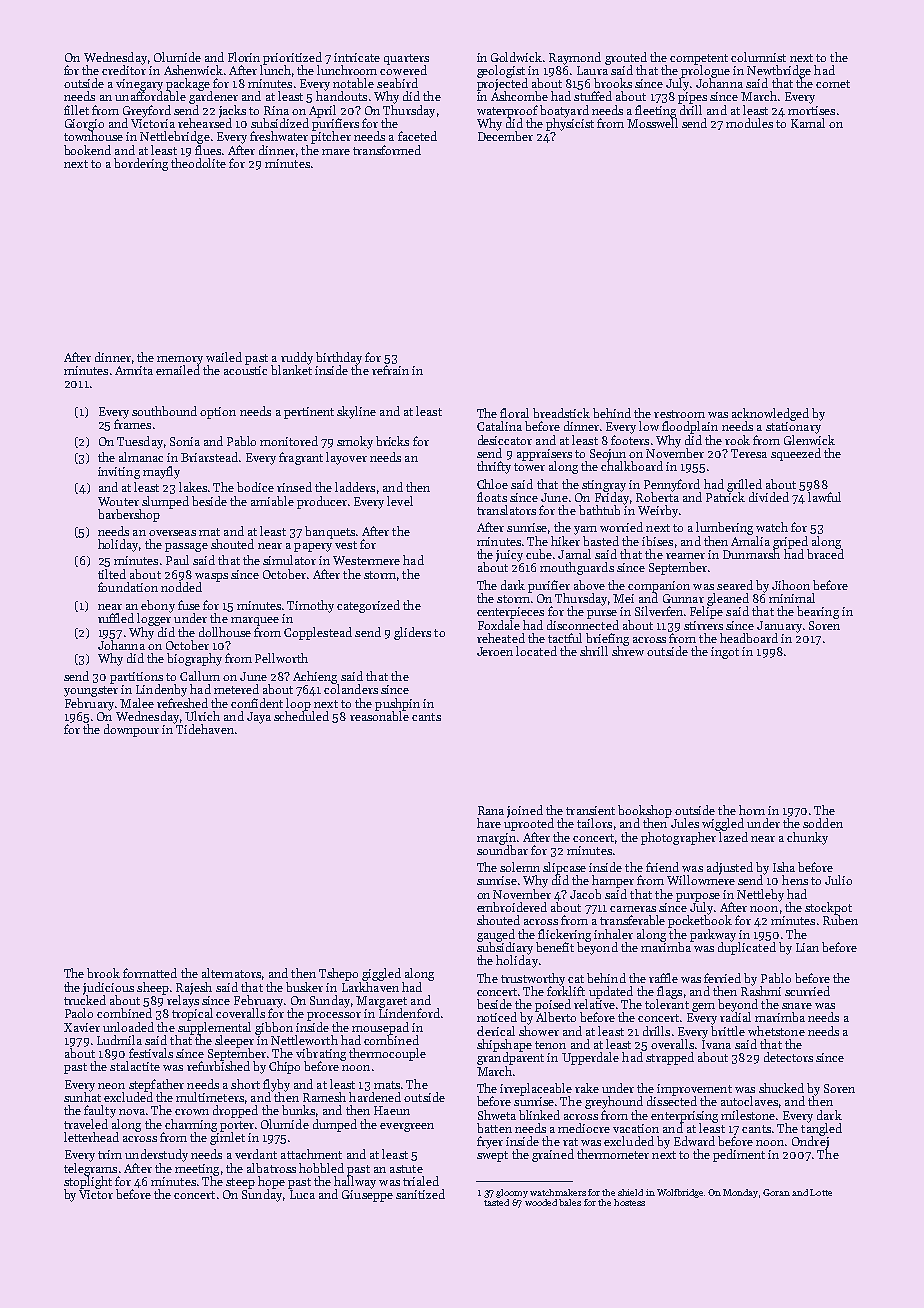 The image size is (924, 1308). What do you see at coordinates (124, 70) in the document?
I see `creditor` at bounding box center [124, 70].
